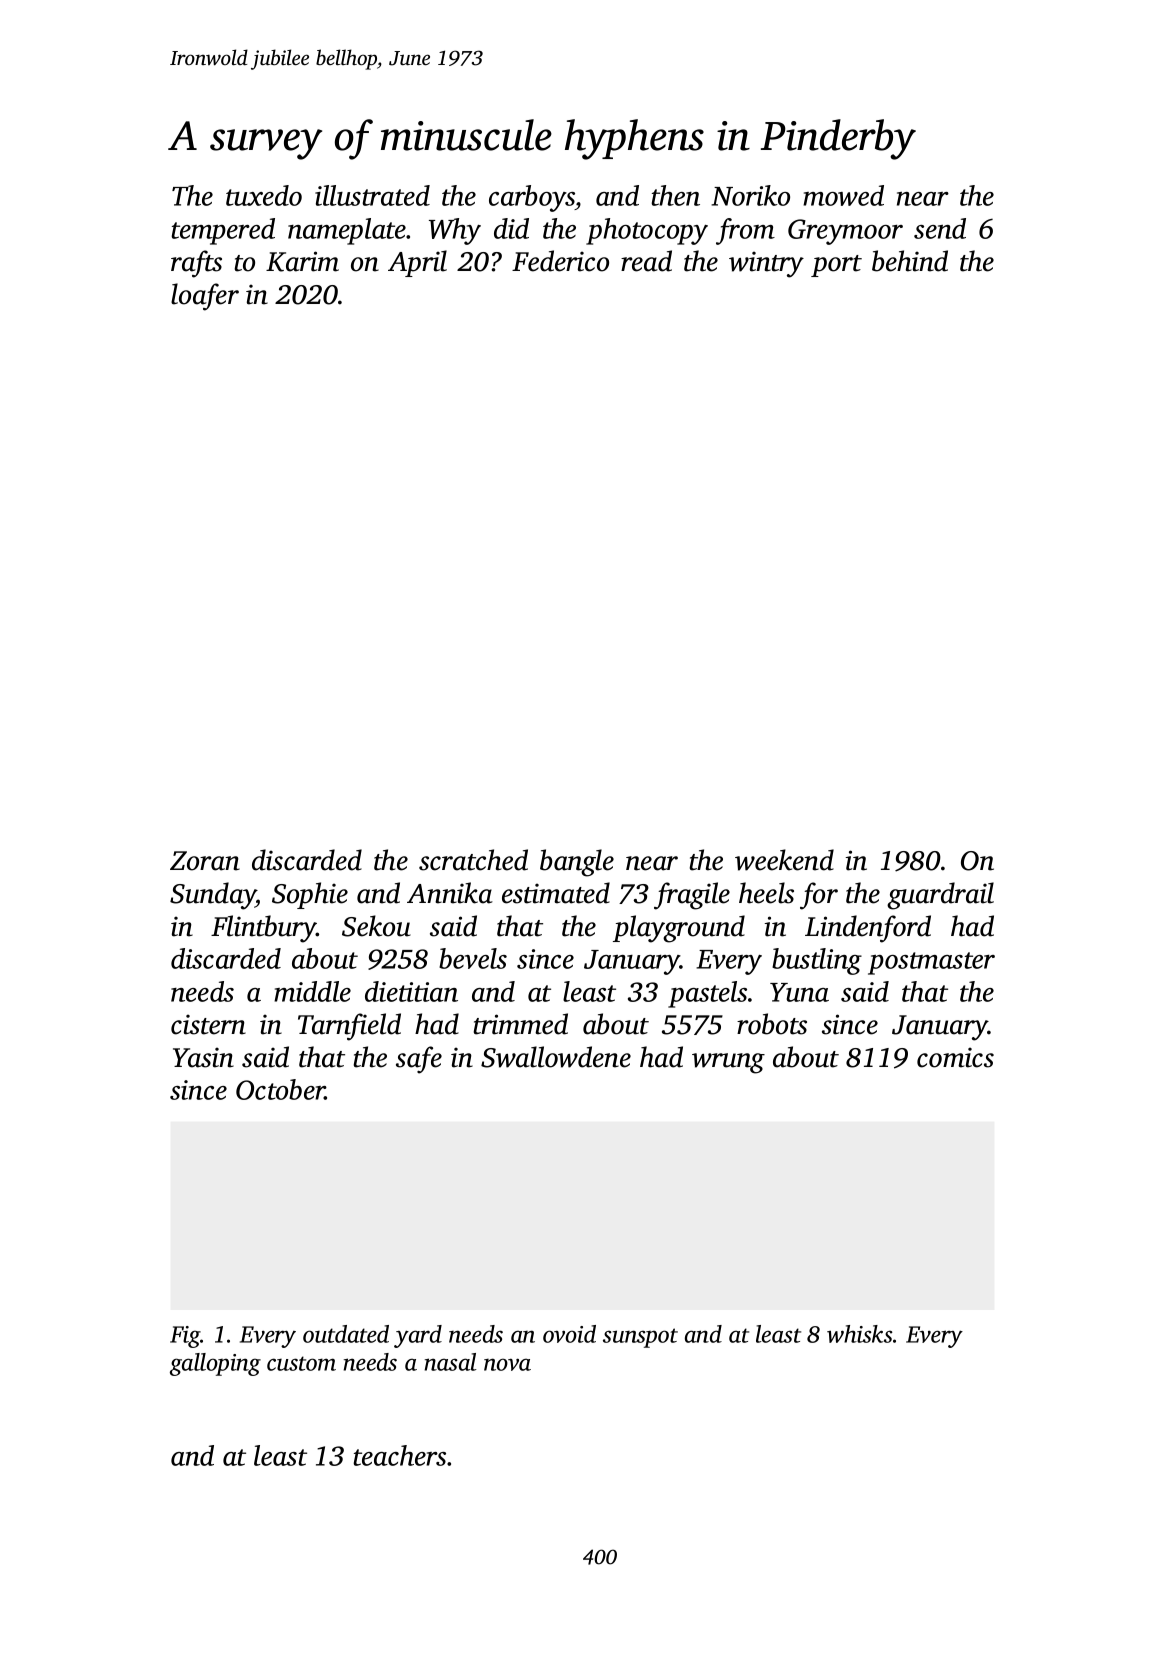 This screenshot has width=1165, height=1654. I want to click on loafer, so click(205, 297).
